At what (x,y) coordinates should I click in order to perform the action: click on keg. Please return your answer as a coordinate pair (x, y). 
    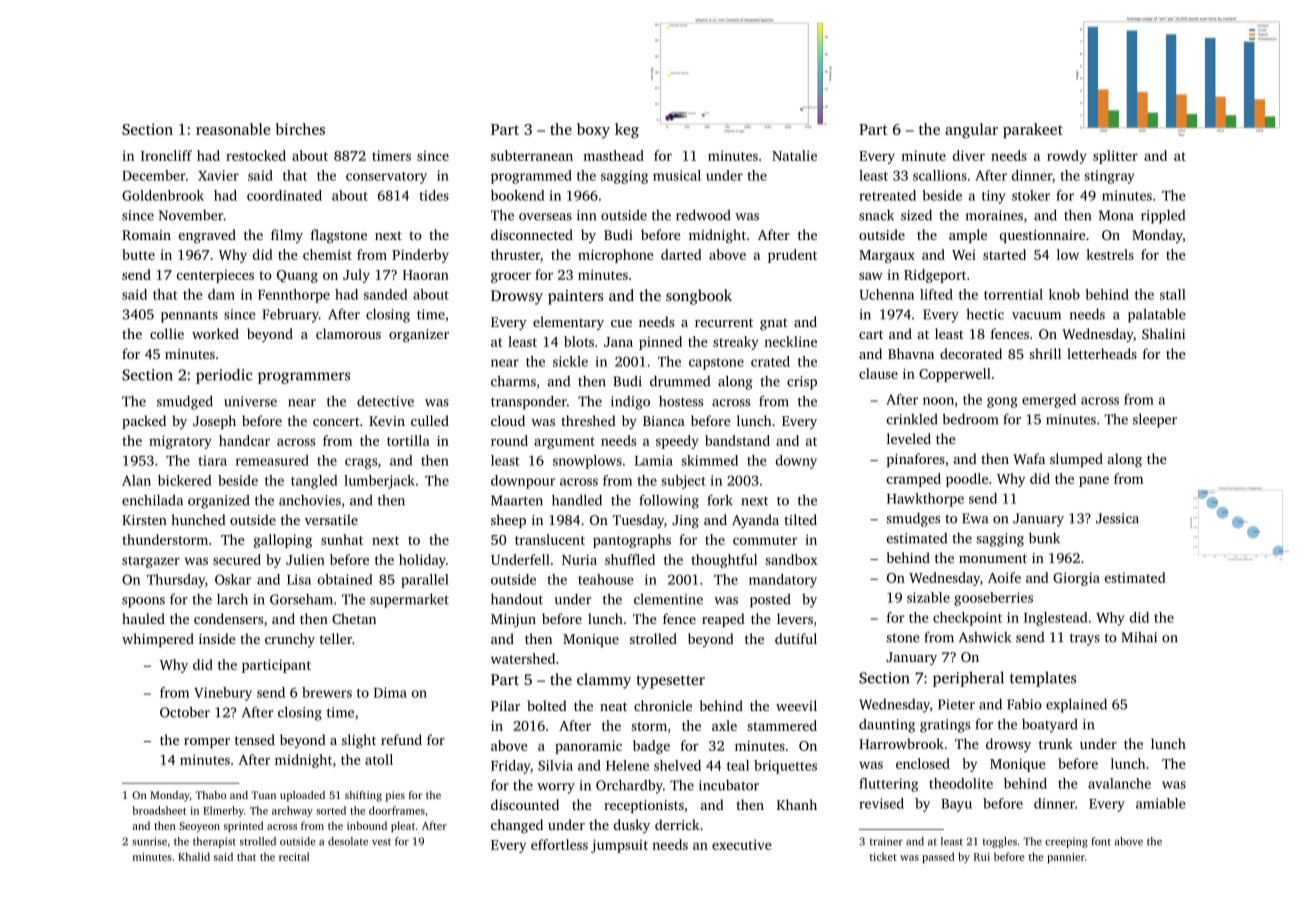
    Looking at the image, I should click on (627, 131).
